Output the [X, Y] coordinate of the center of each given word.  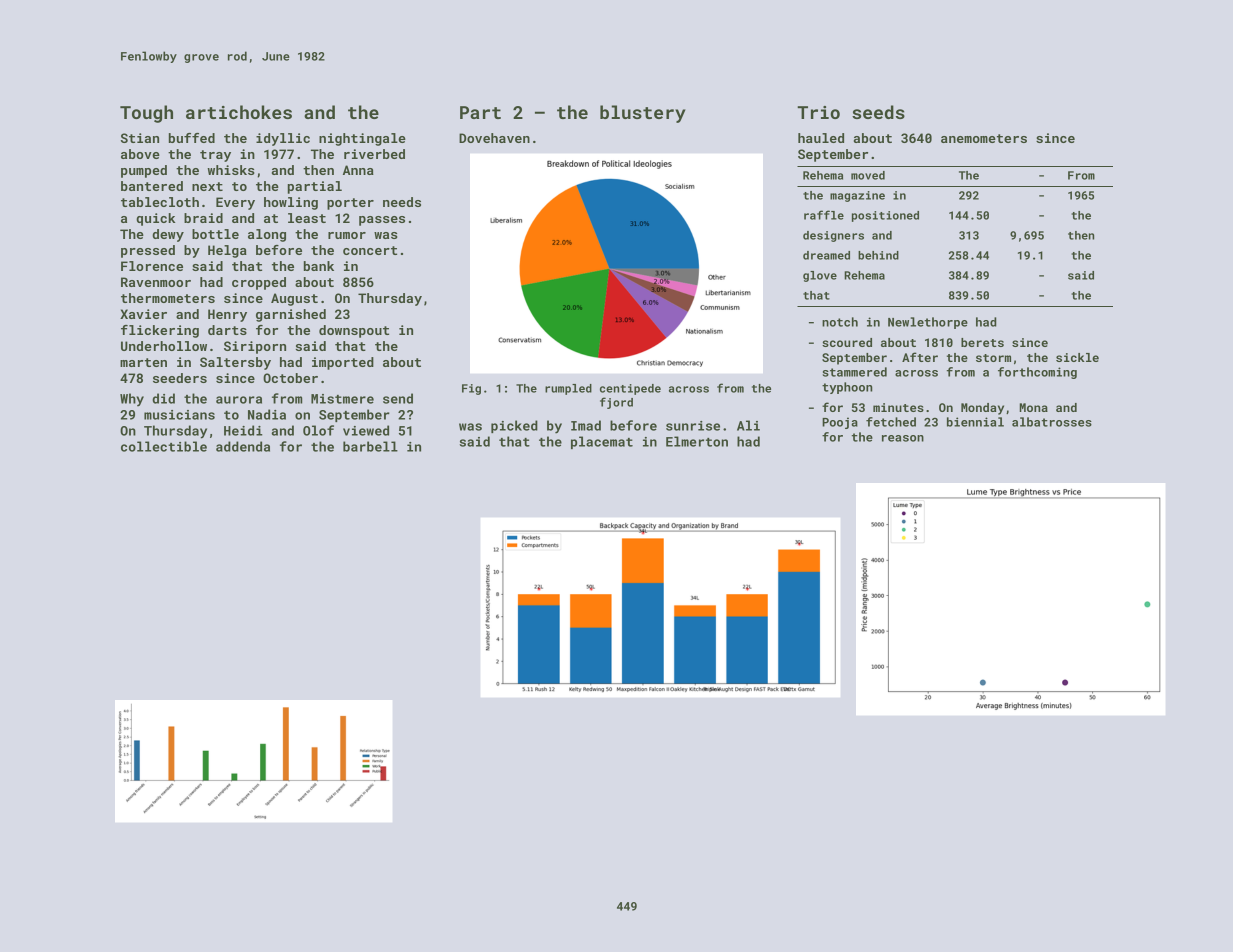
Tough [146, 114]
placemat [602, 442]
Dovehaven [494, 138]
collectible [164, 446]
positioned [885, 216]
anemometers [984, 138]
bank [319, 266]
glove [820, 276]
